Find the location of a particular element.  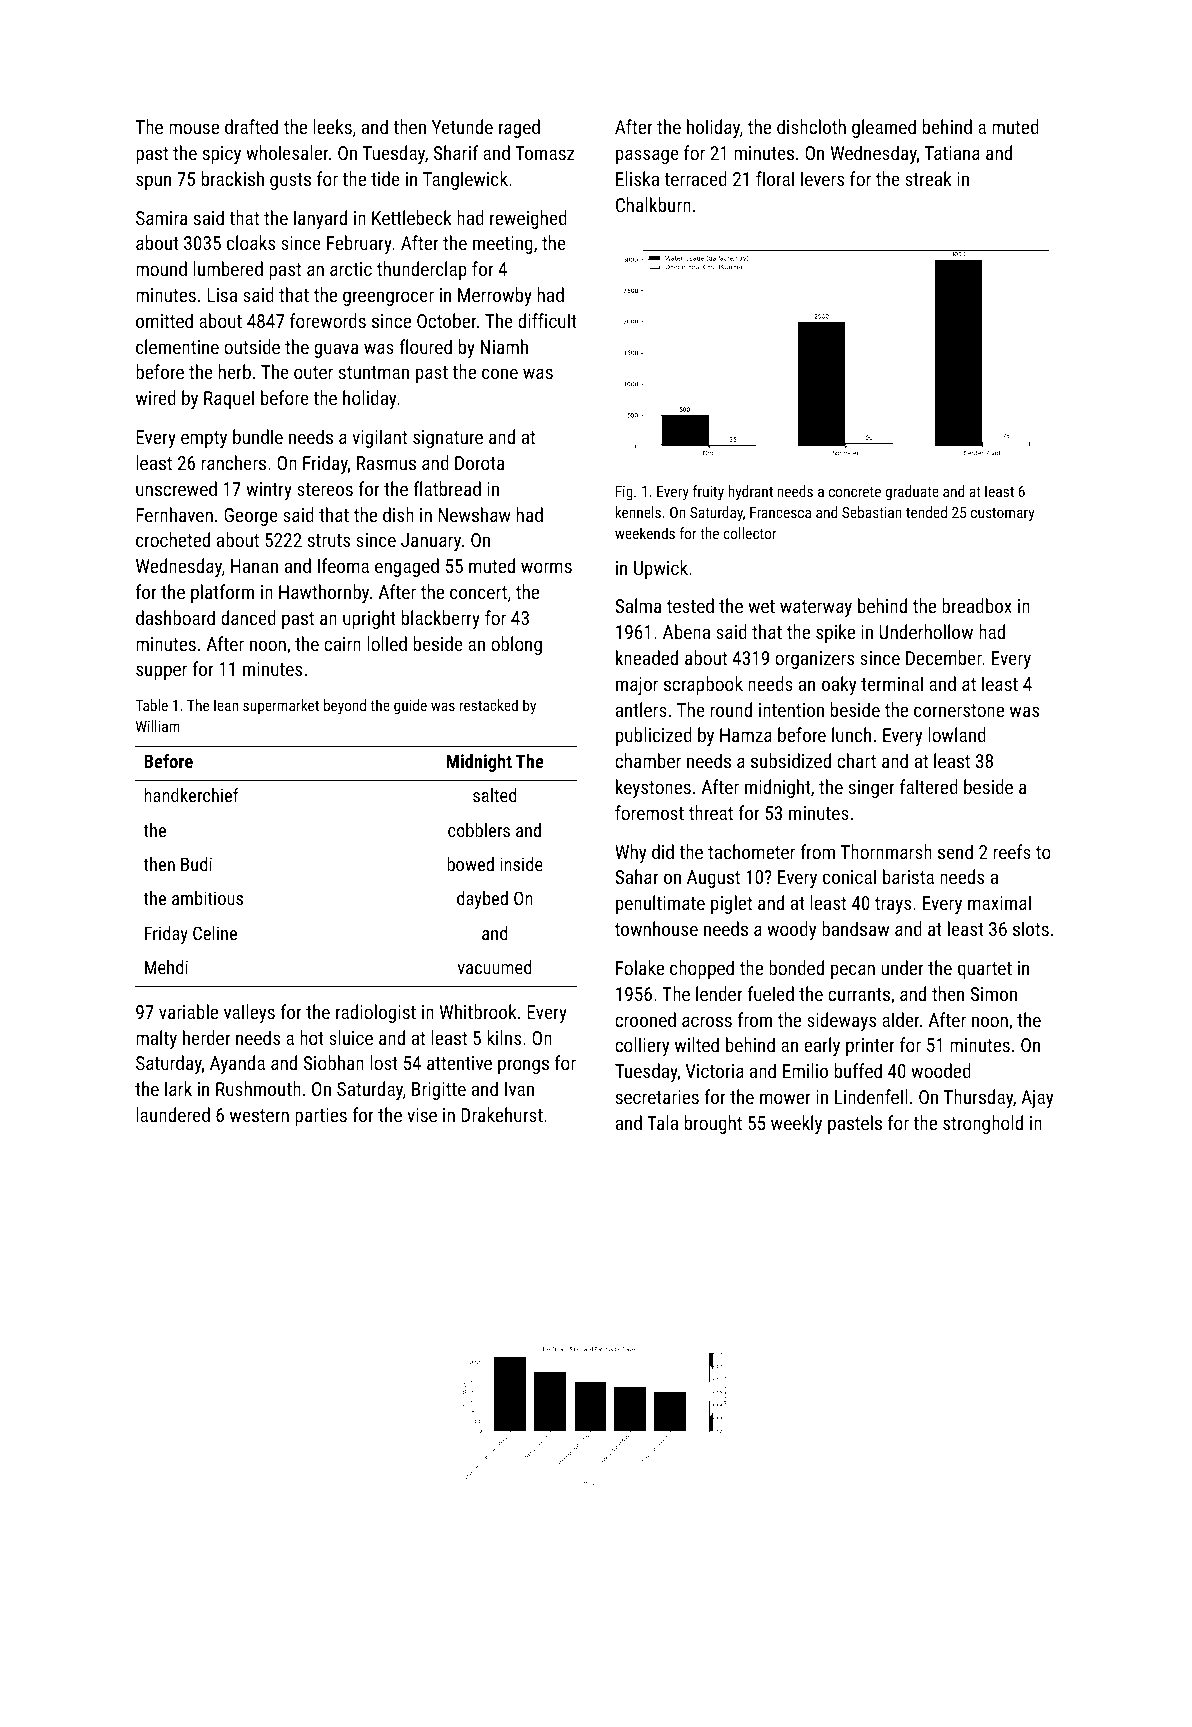

fruity is located at coordinates (708, 493).
